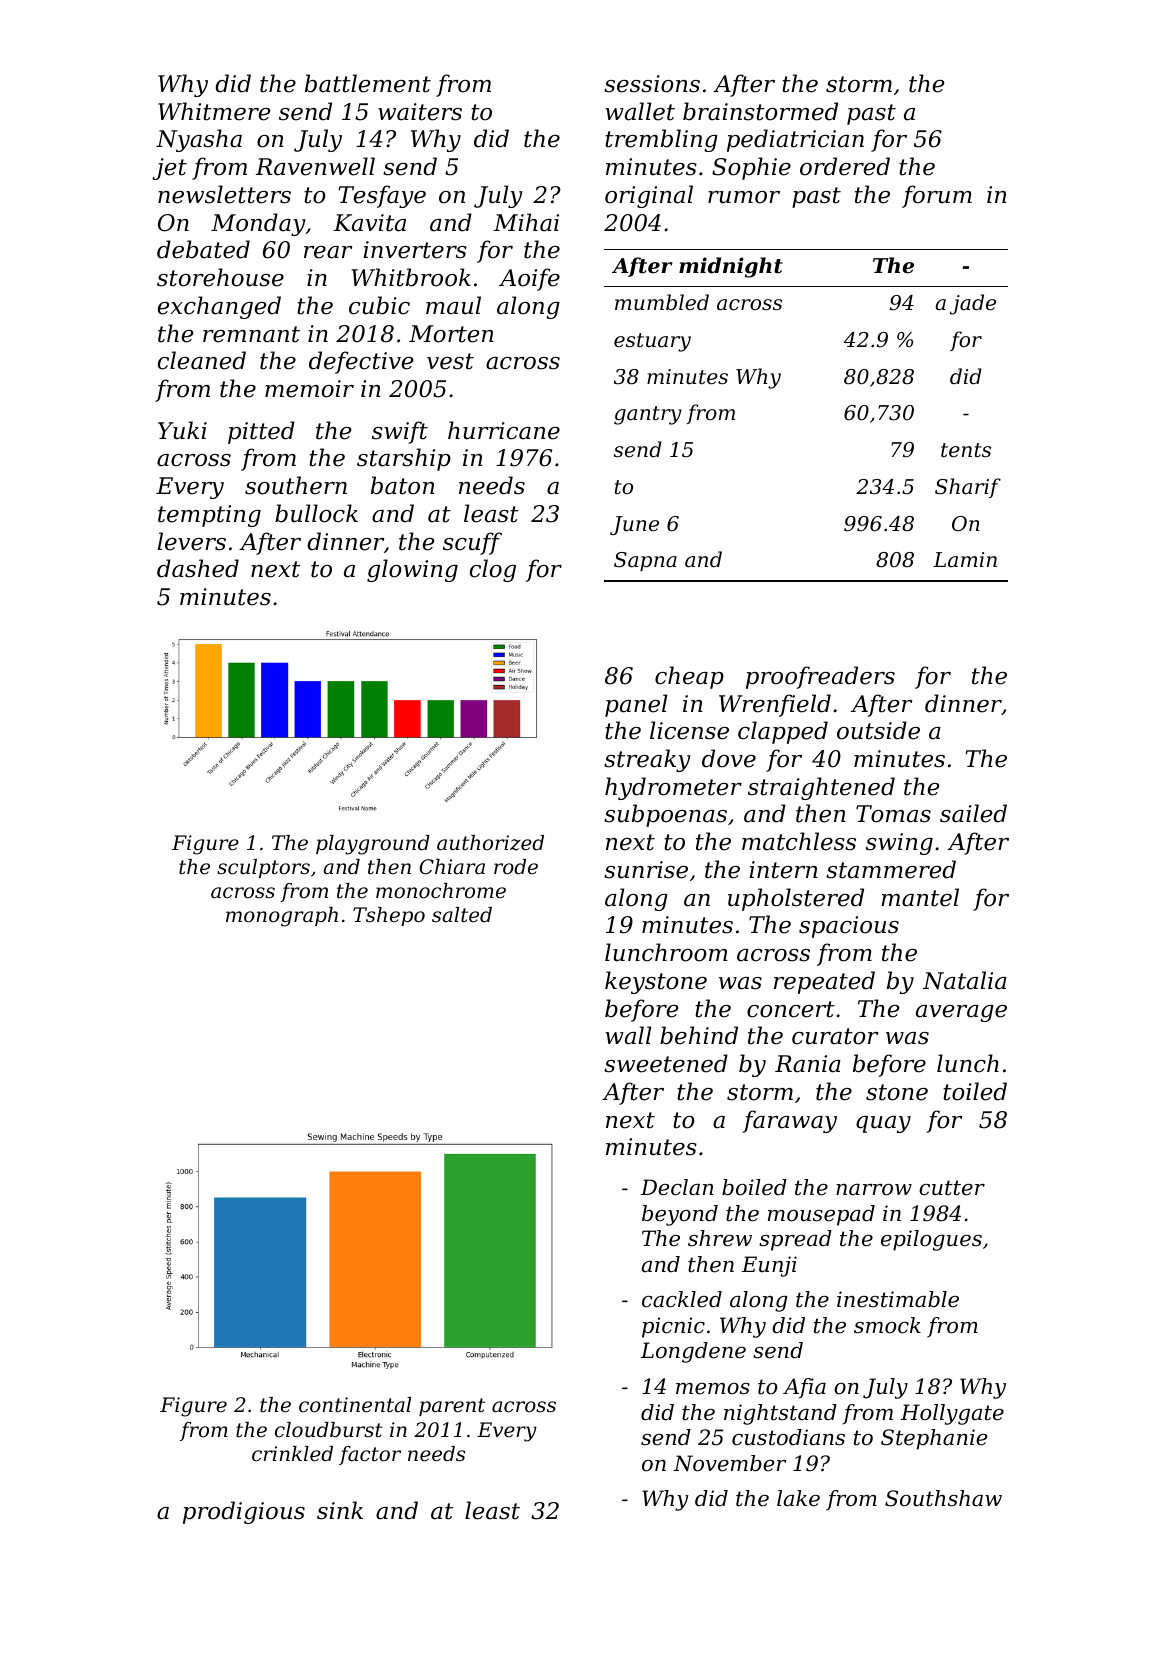 Image resolution: width=1165 pixels, height=1654 pixels. I want to click on bullock, so click(316, 513).
